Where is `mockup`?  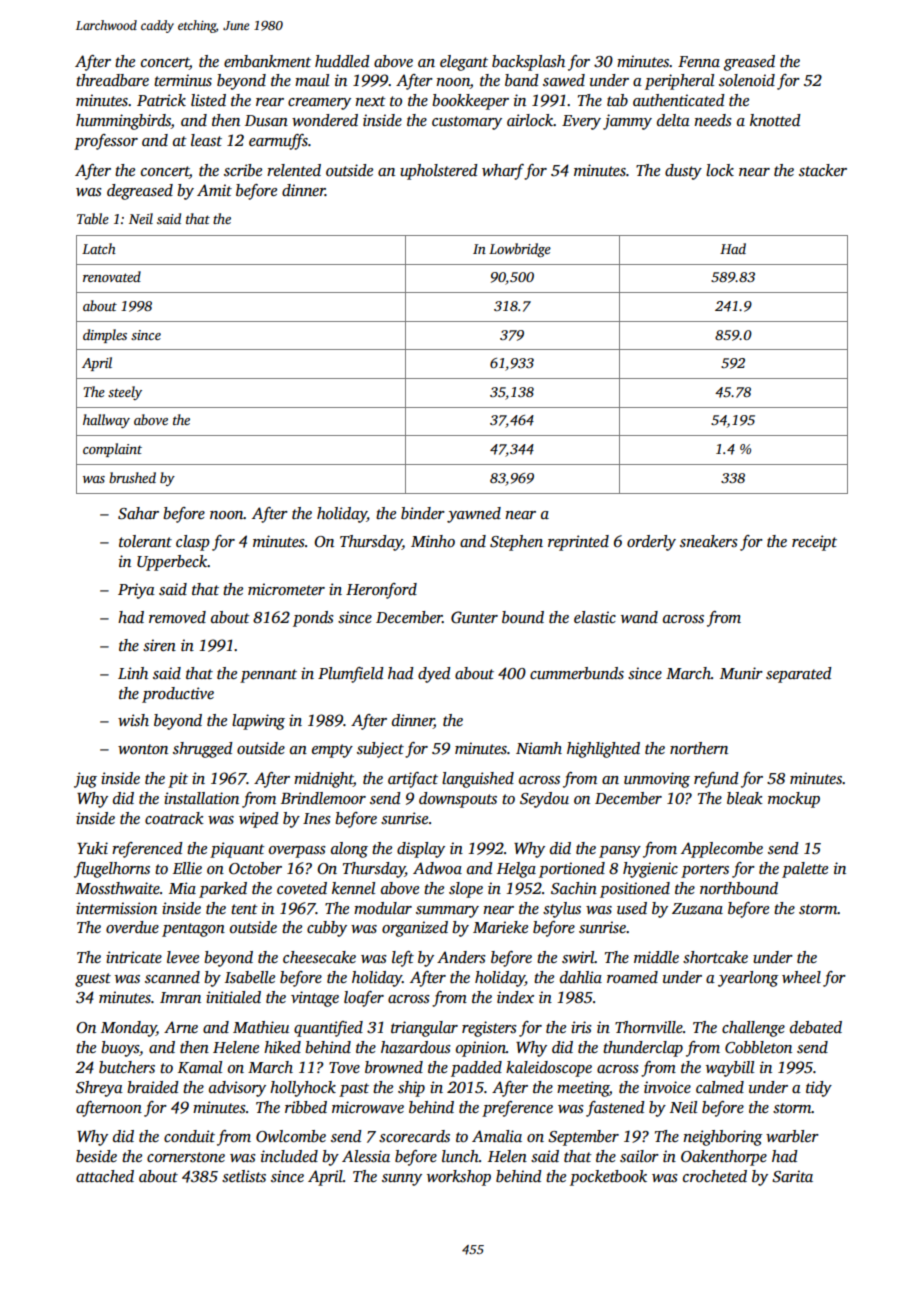
mockup is located at coordinates (794, 800).
